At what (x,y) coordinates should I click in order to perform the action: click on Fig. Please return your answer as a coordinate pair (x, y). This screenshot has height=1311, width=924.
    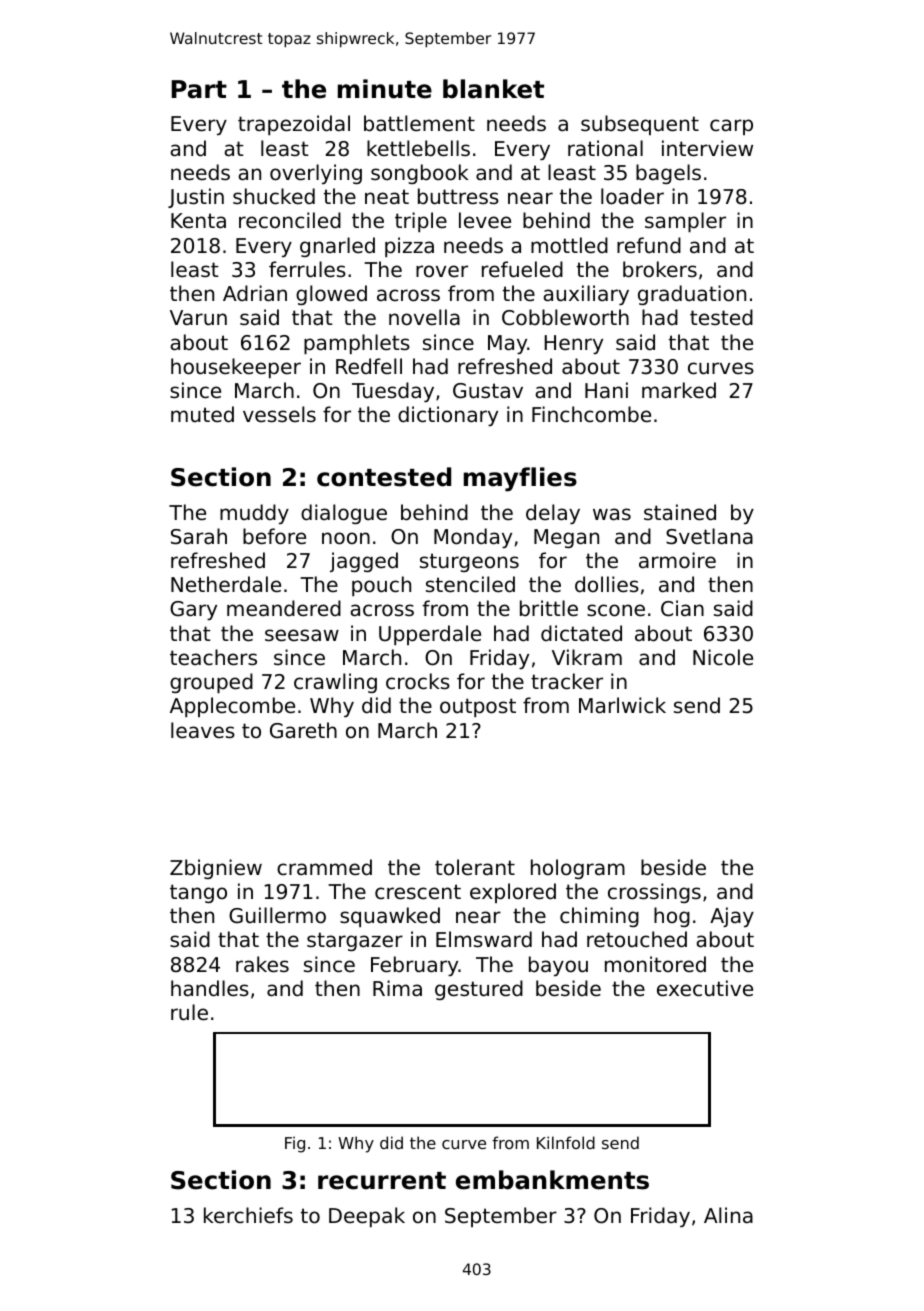
    Looking at the image, I should click on (295, 1144).
